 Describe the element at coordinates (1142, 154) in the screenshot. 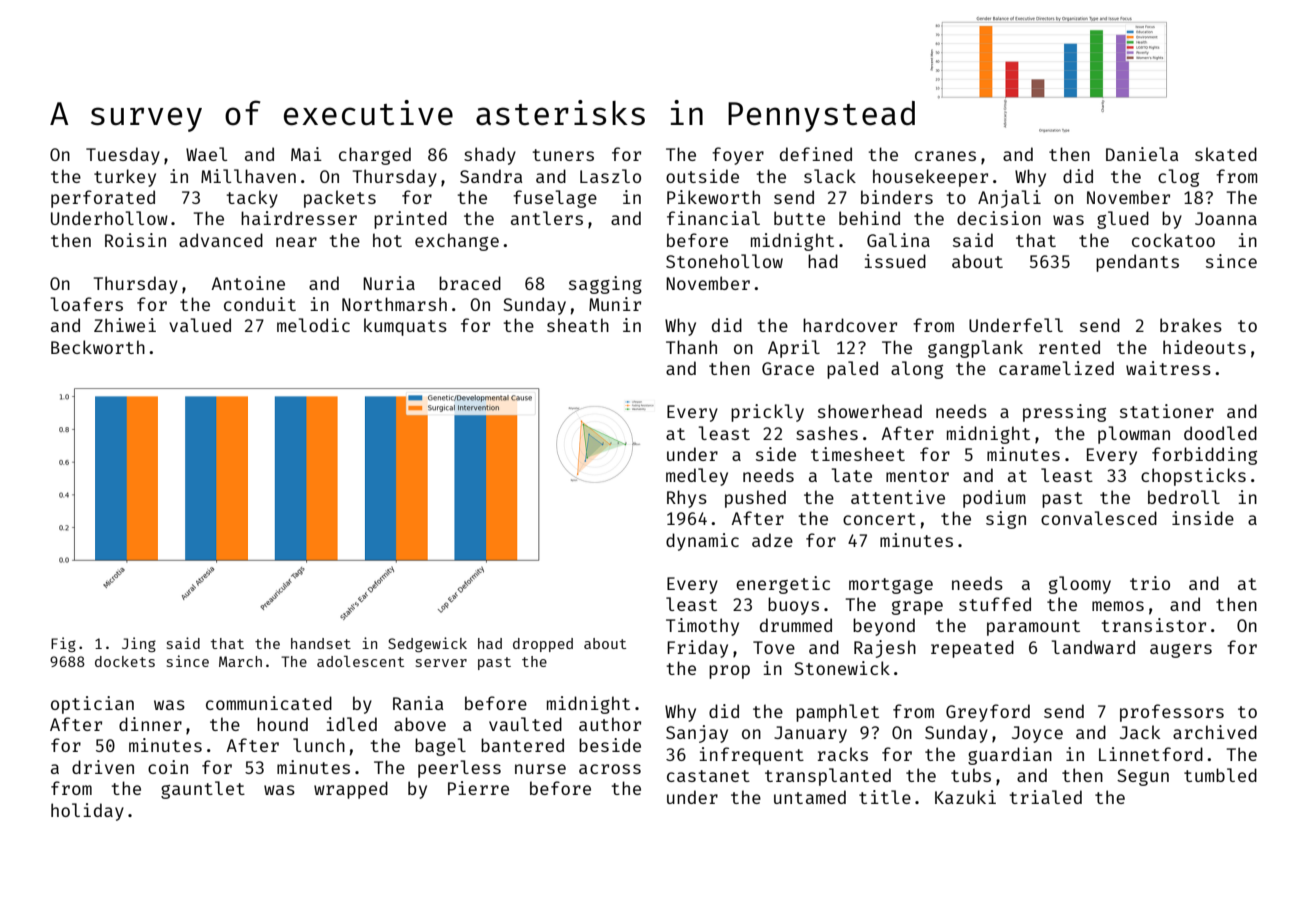

I see `Daniela` at that location.
